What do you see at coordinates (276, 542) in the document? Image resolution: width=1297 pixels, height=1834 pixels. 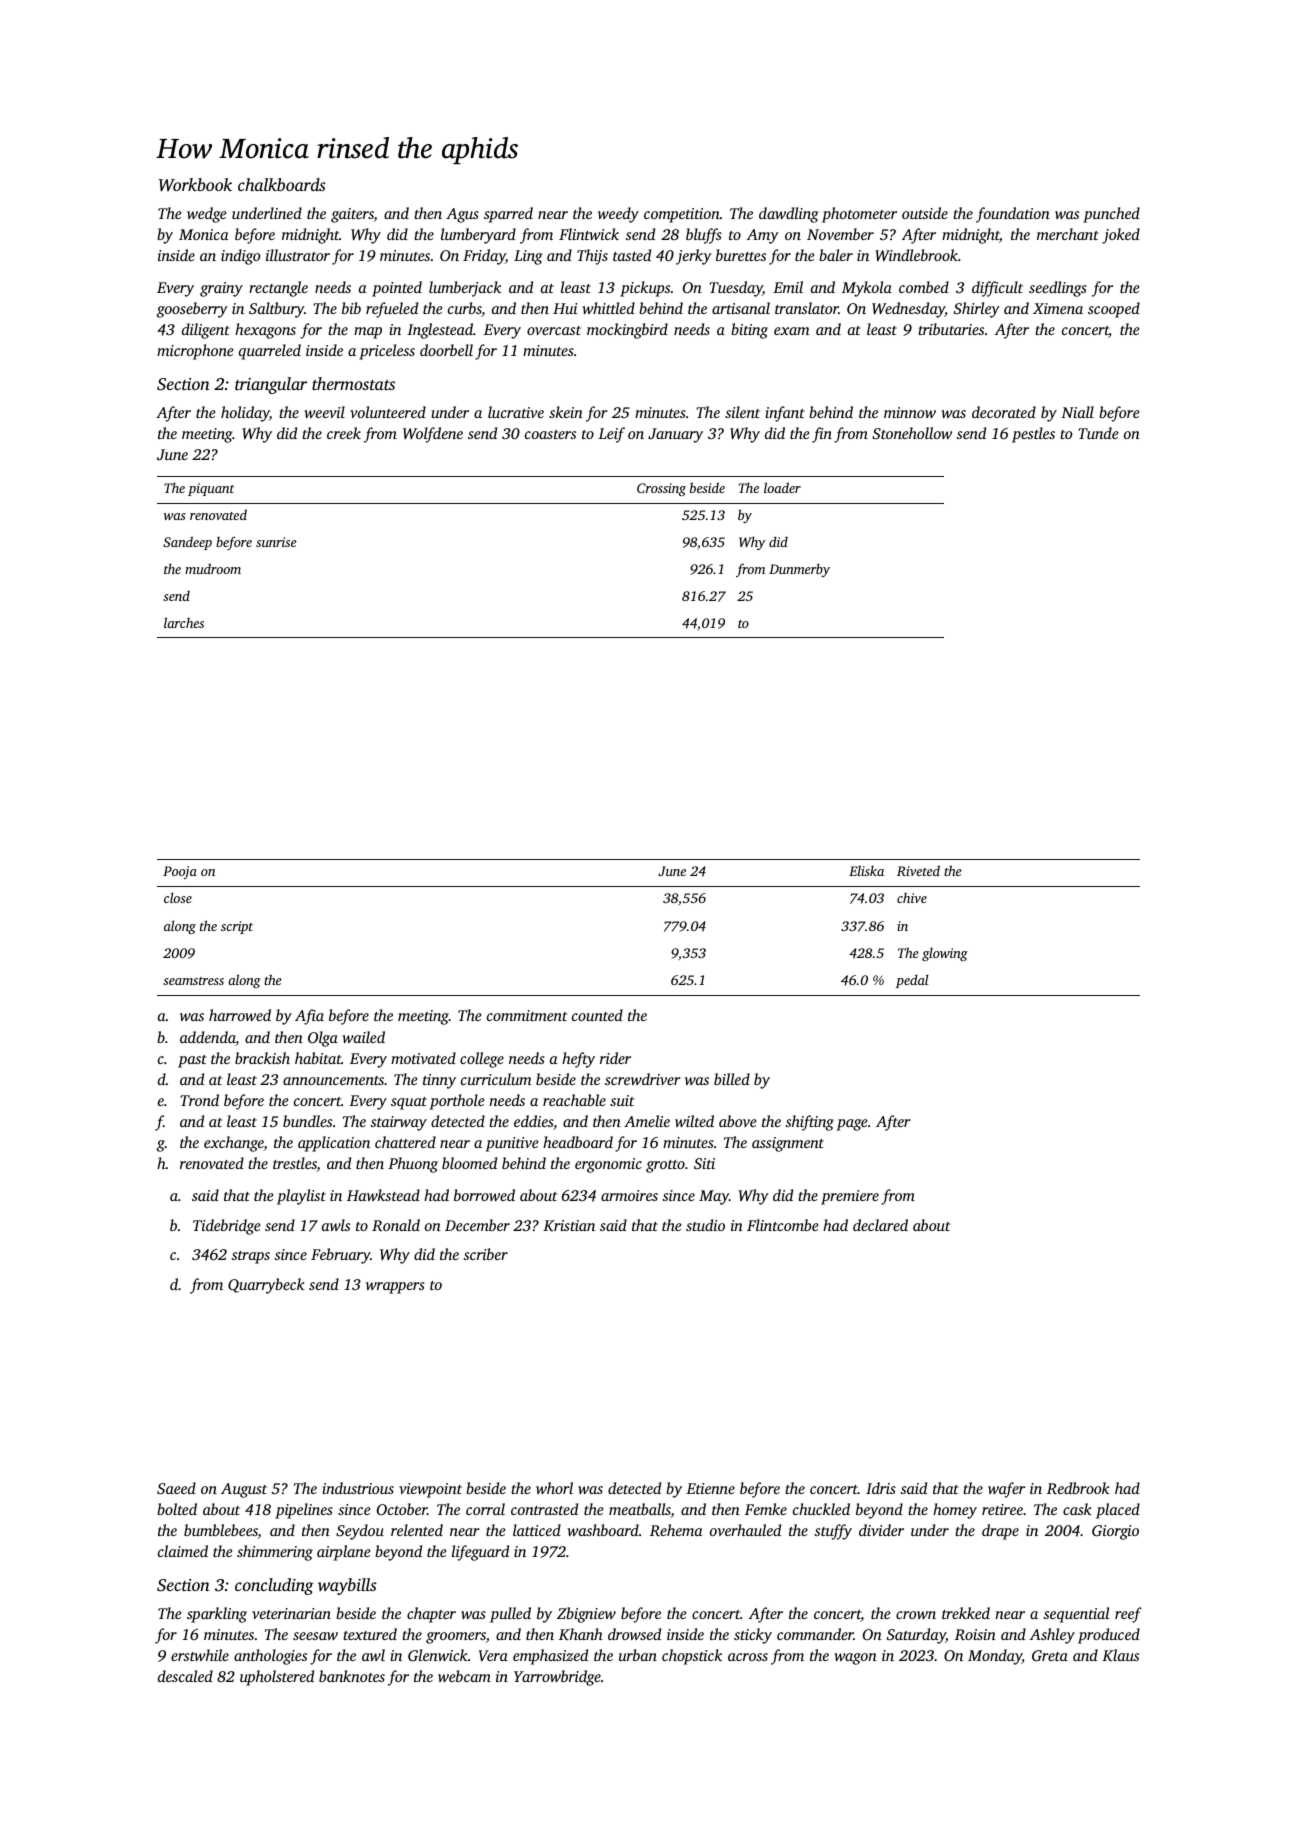 I see `sunrise` at bounding box center [276, 542].
